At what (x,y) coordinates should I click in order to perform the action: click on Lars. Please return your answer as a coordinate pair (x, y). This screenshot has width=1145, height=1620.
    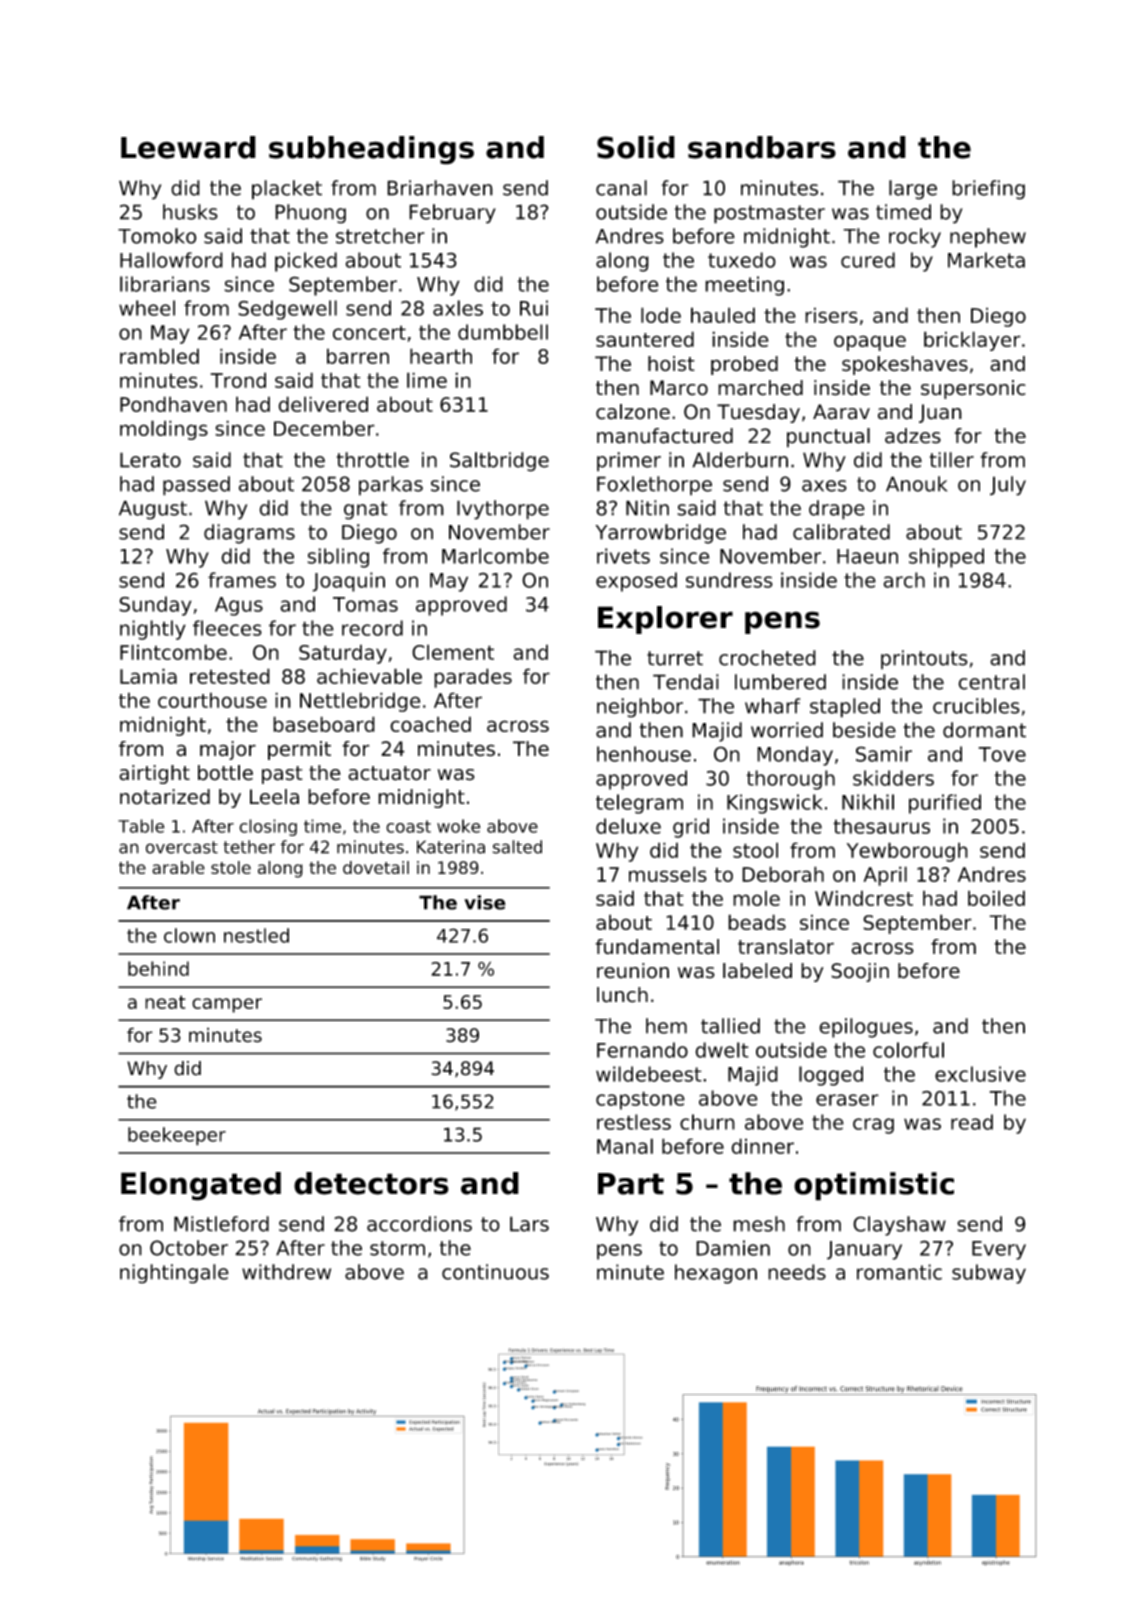
    Looking at the image, I should click on (529, 1224).
